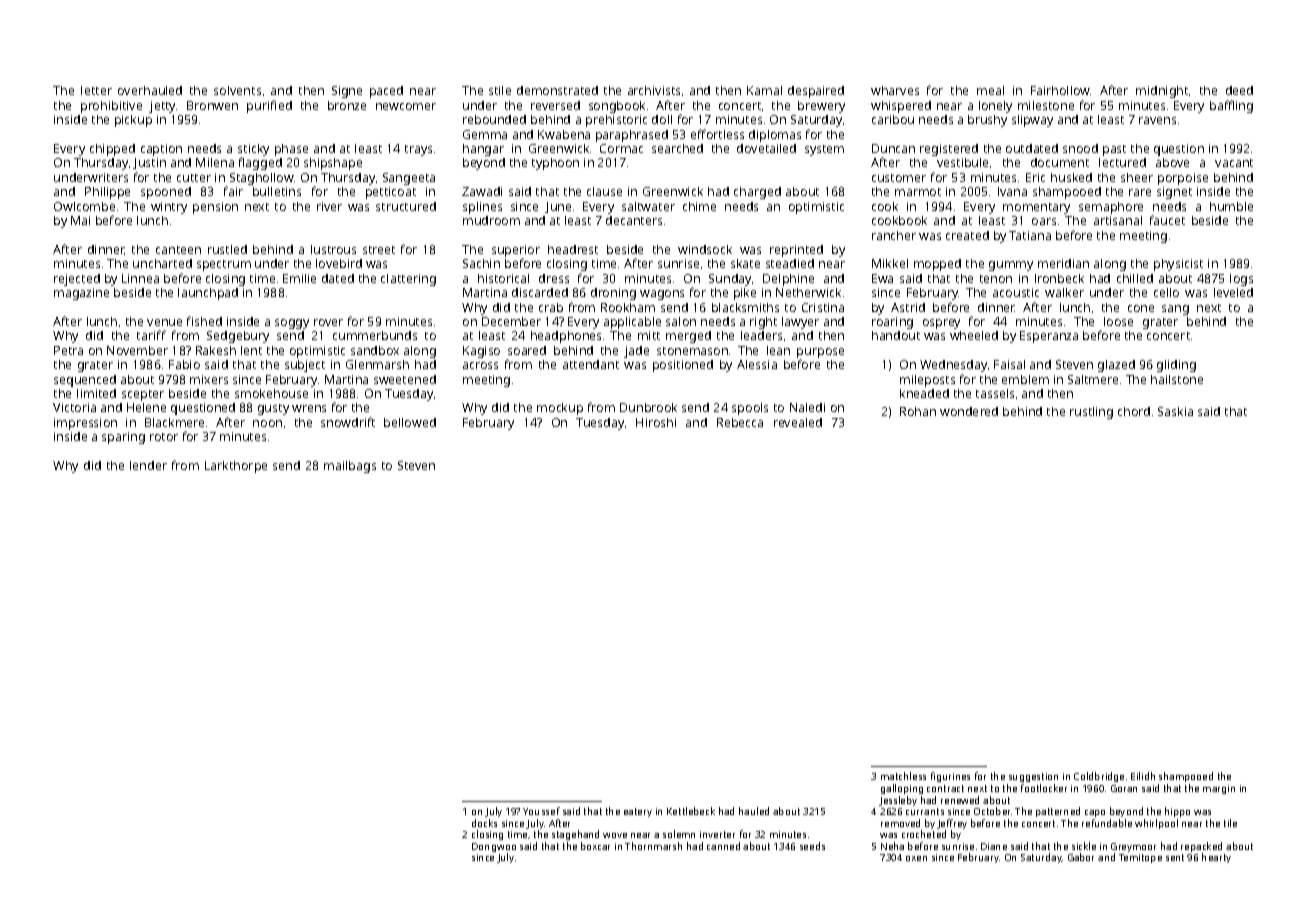 Image resolution: width=1308 pixels, height=924 pixels. I want to click on lender, so click(148, 465).
